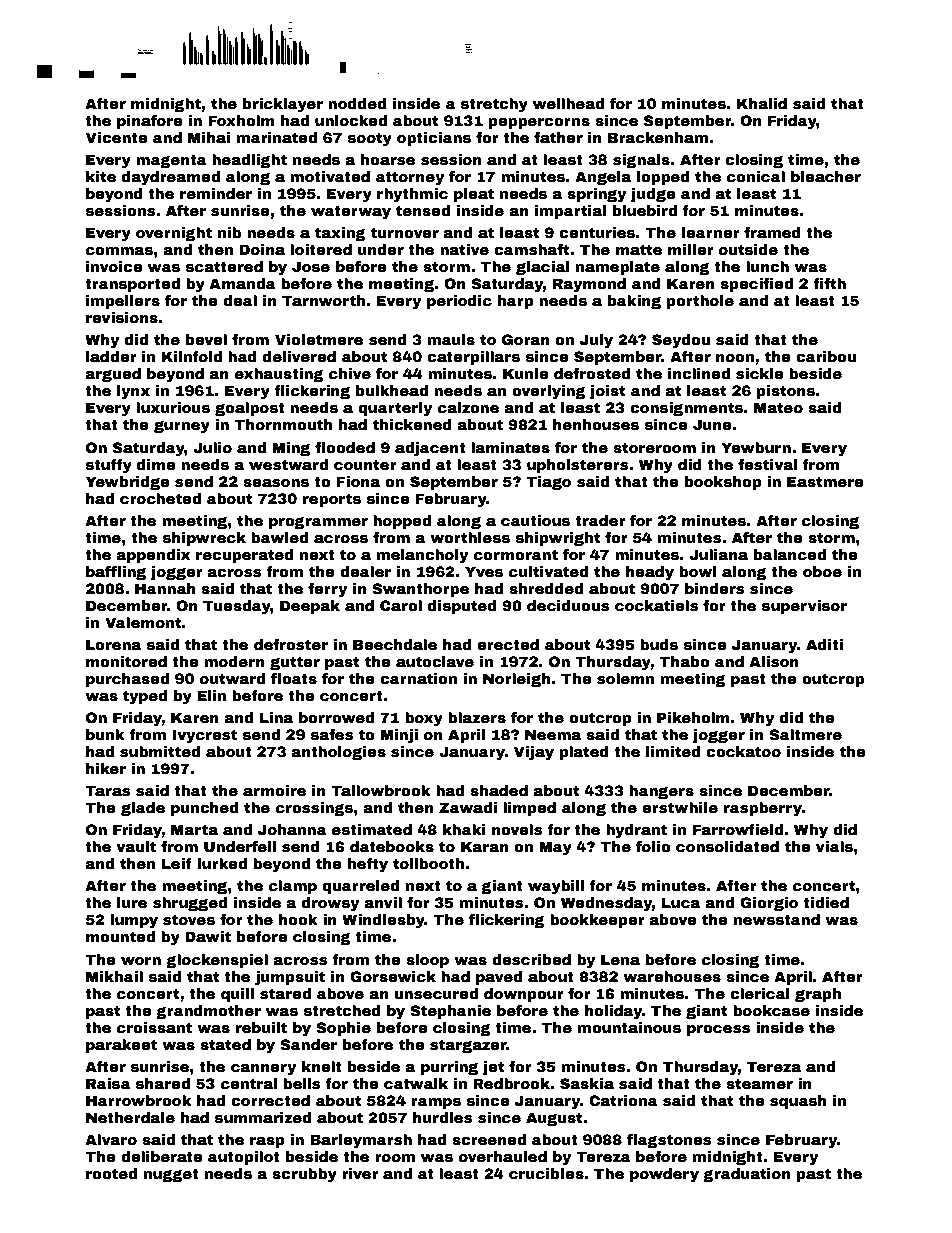 The image size is (952, 1233). Describe the element at coordinates (568, 103) in the image. I see `wellhead` at that location.
